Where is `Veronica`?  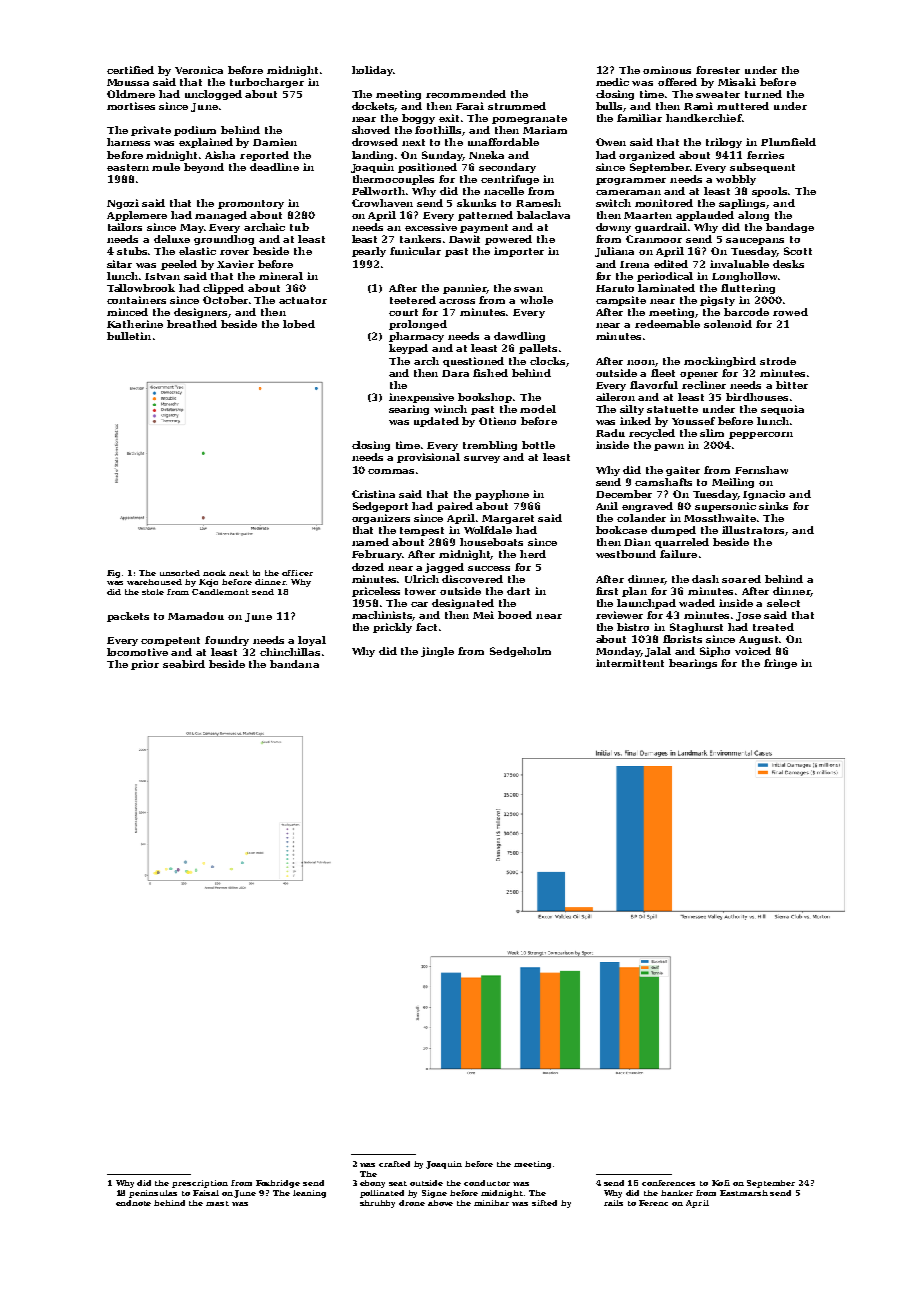 Veronica is located at coordinates (199, 70).
